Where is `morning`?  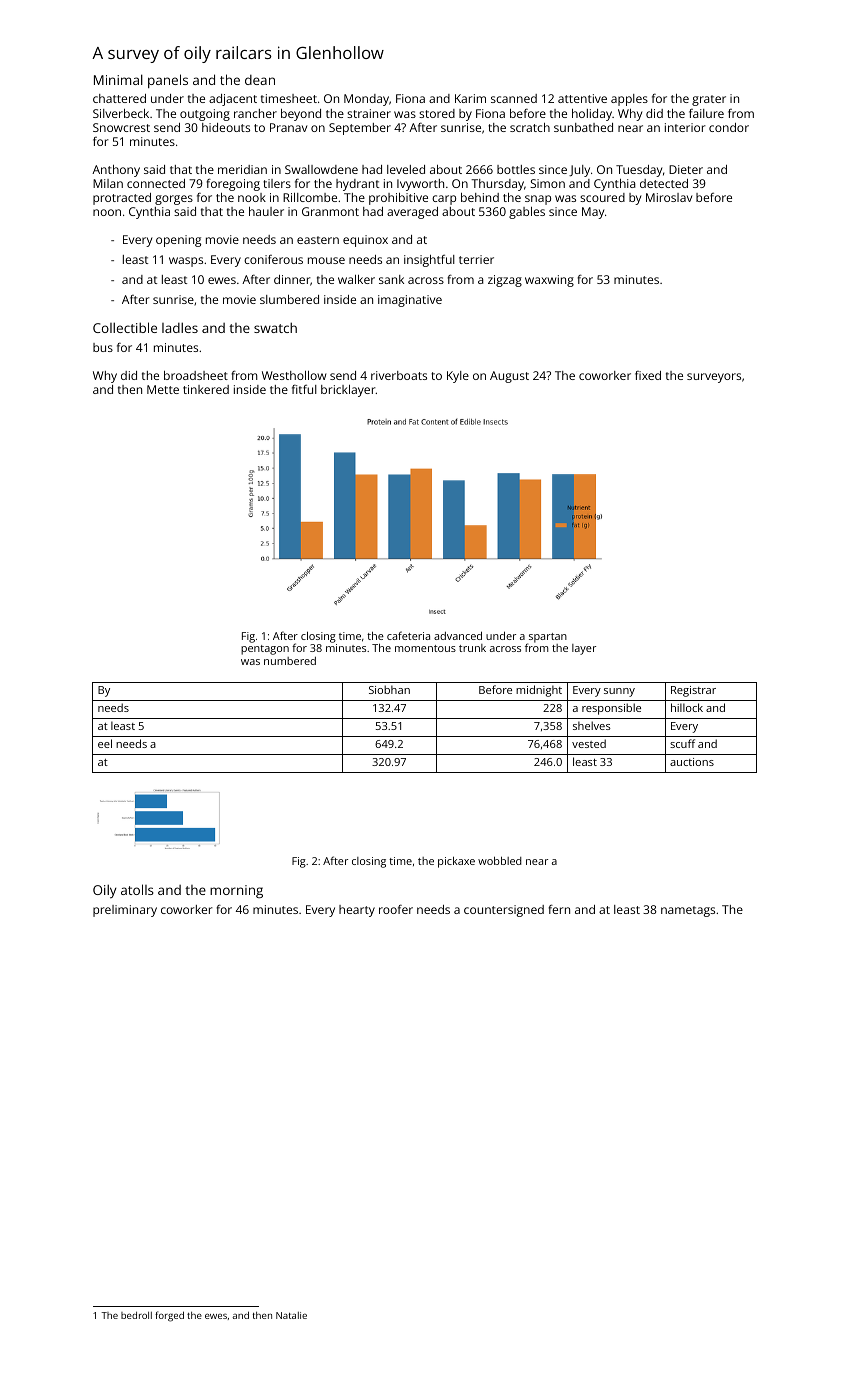
morning is located at coordinates (236, 891).
